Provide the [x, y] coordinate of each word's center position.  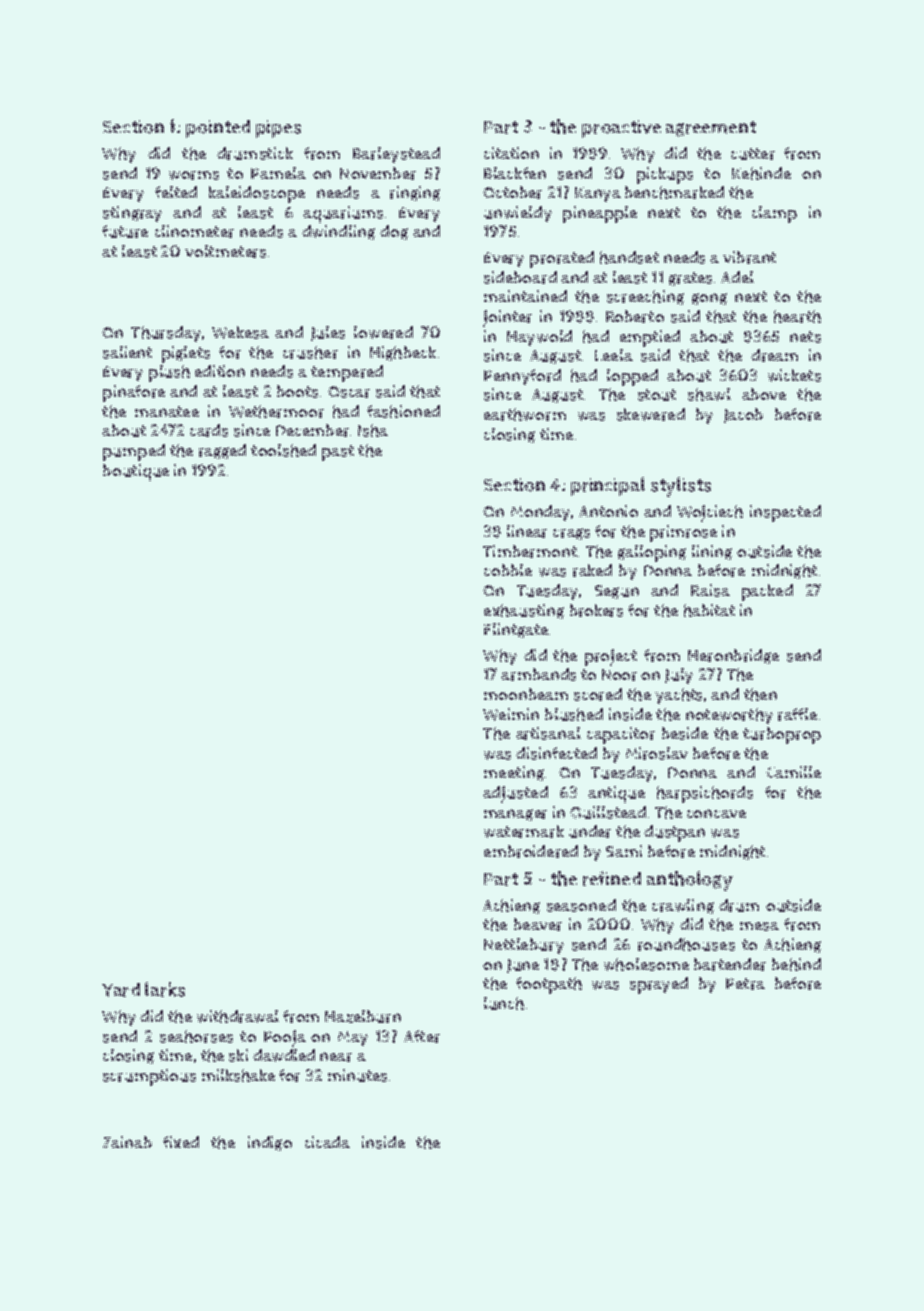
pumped [134, 452]
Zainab [127, 1142]
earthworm [525, 414]
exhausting [524, 611]
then [760, 694]
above [764, 394]
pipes [278, 129]
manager [515, 815]
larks [165, 989]
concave [716, 813]
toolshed [283, 450]
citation [511, 153]
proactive [621, 129]
